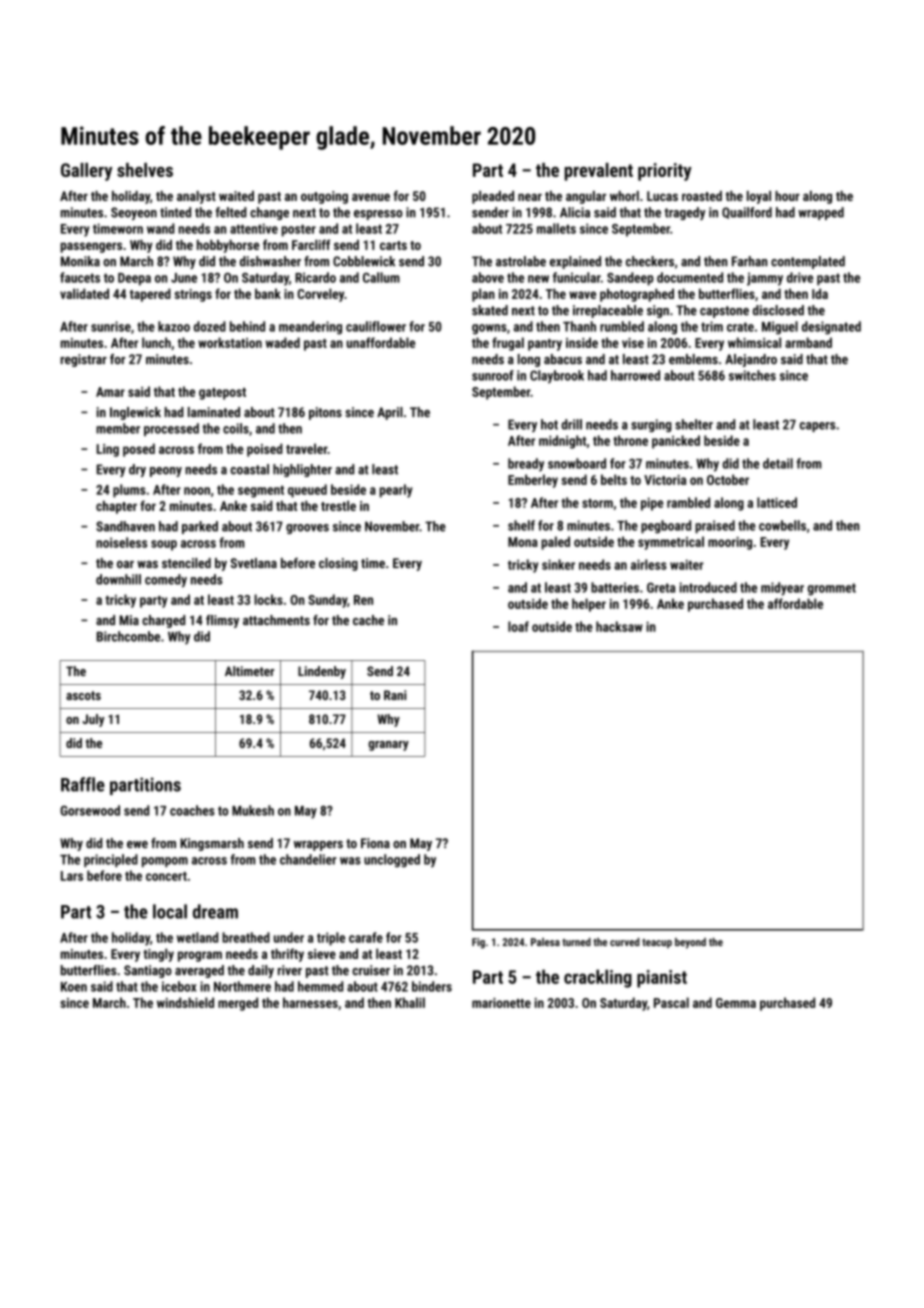 This screenshot has height=1308, width=924. I want to click on priority, so click(665, 172).
